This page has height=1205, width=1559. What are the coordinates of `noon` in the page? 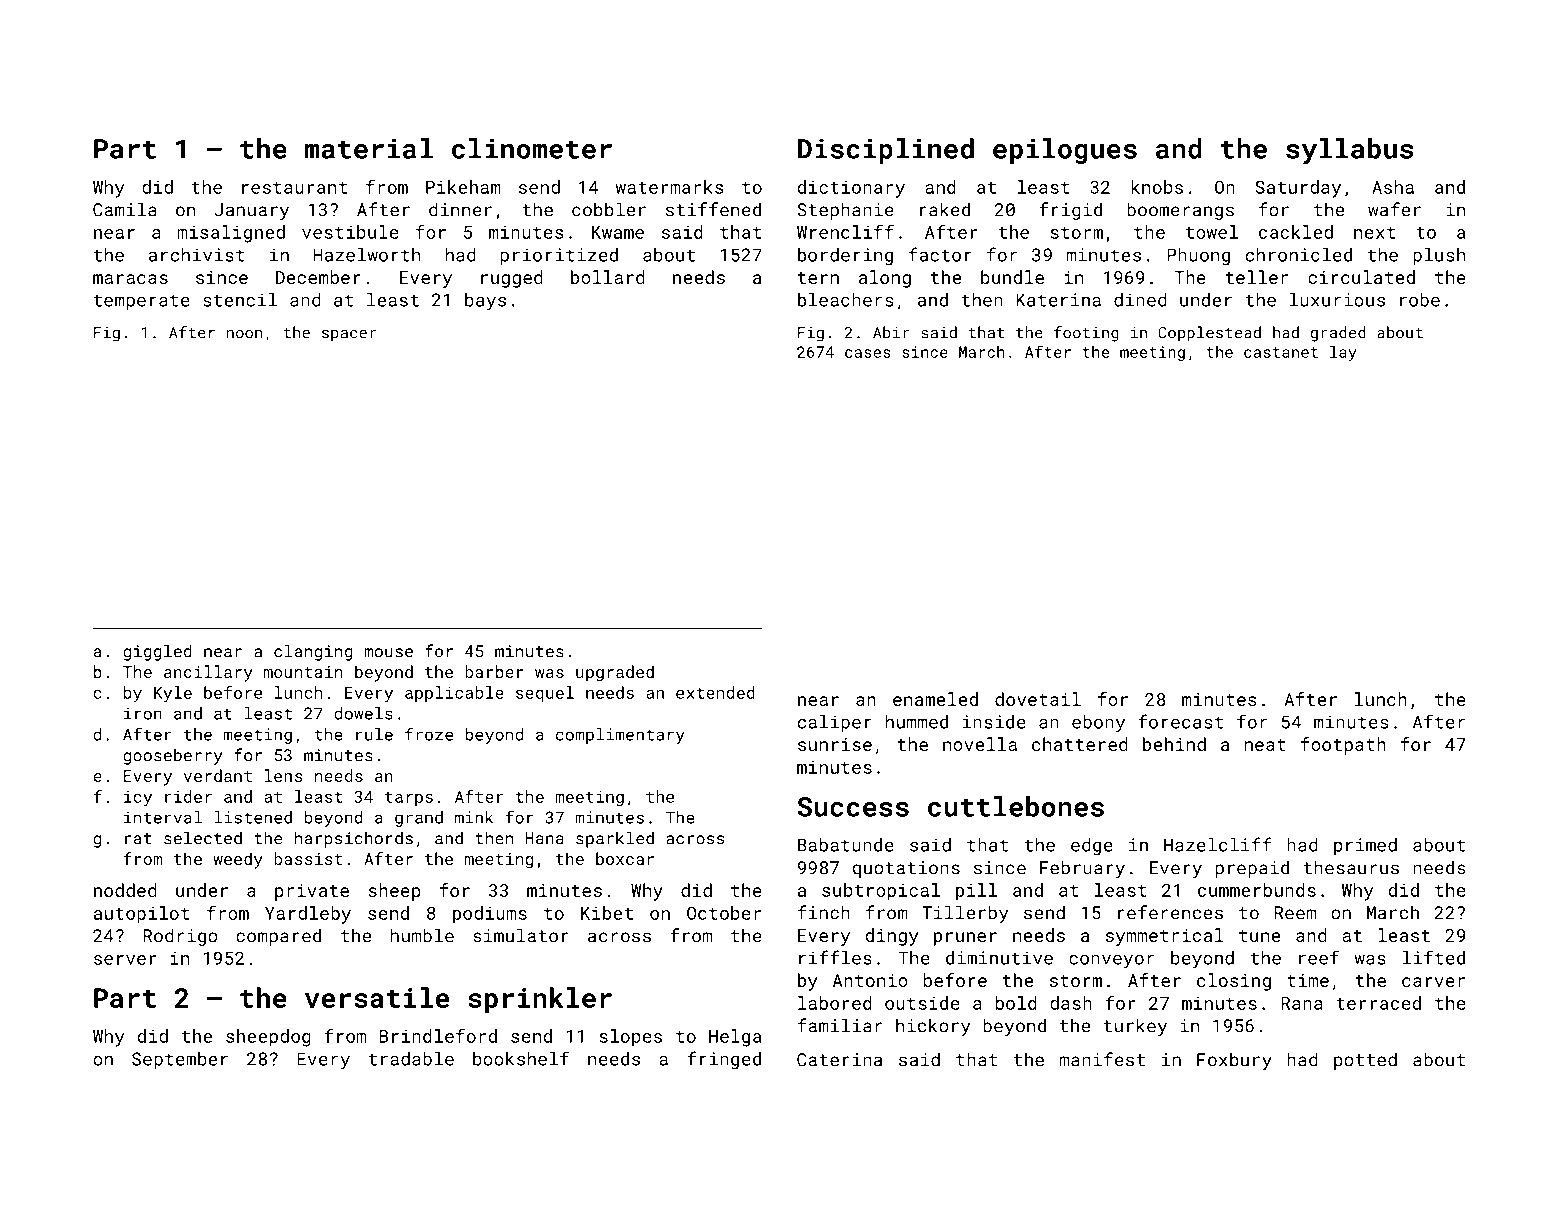 It's located at (244, 334).
